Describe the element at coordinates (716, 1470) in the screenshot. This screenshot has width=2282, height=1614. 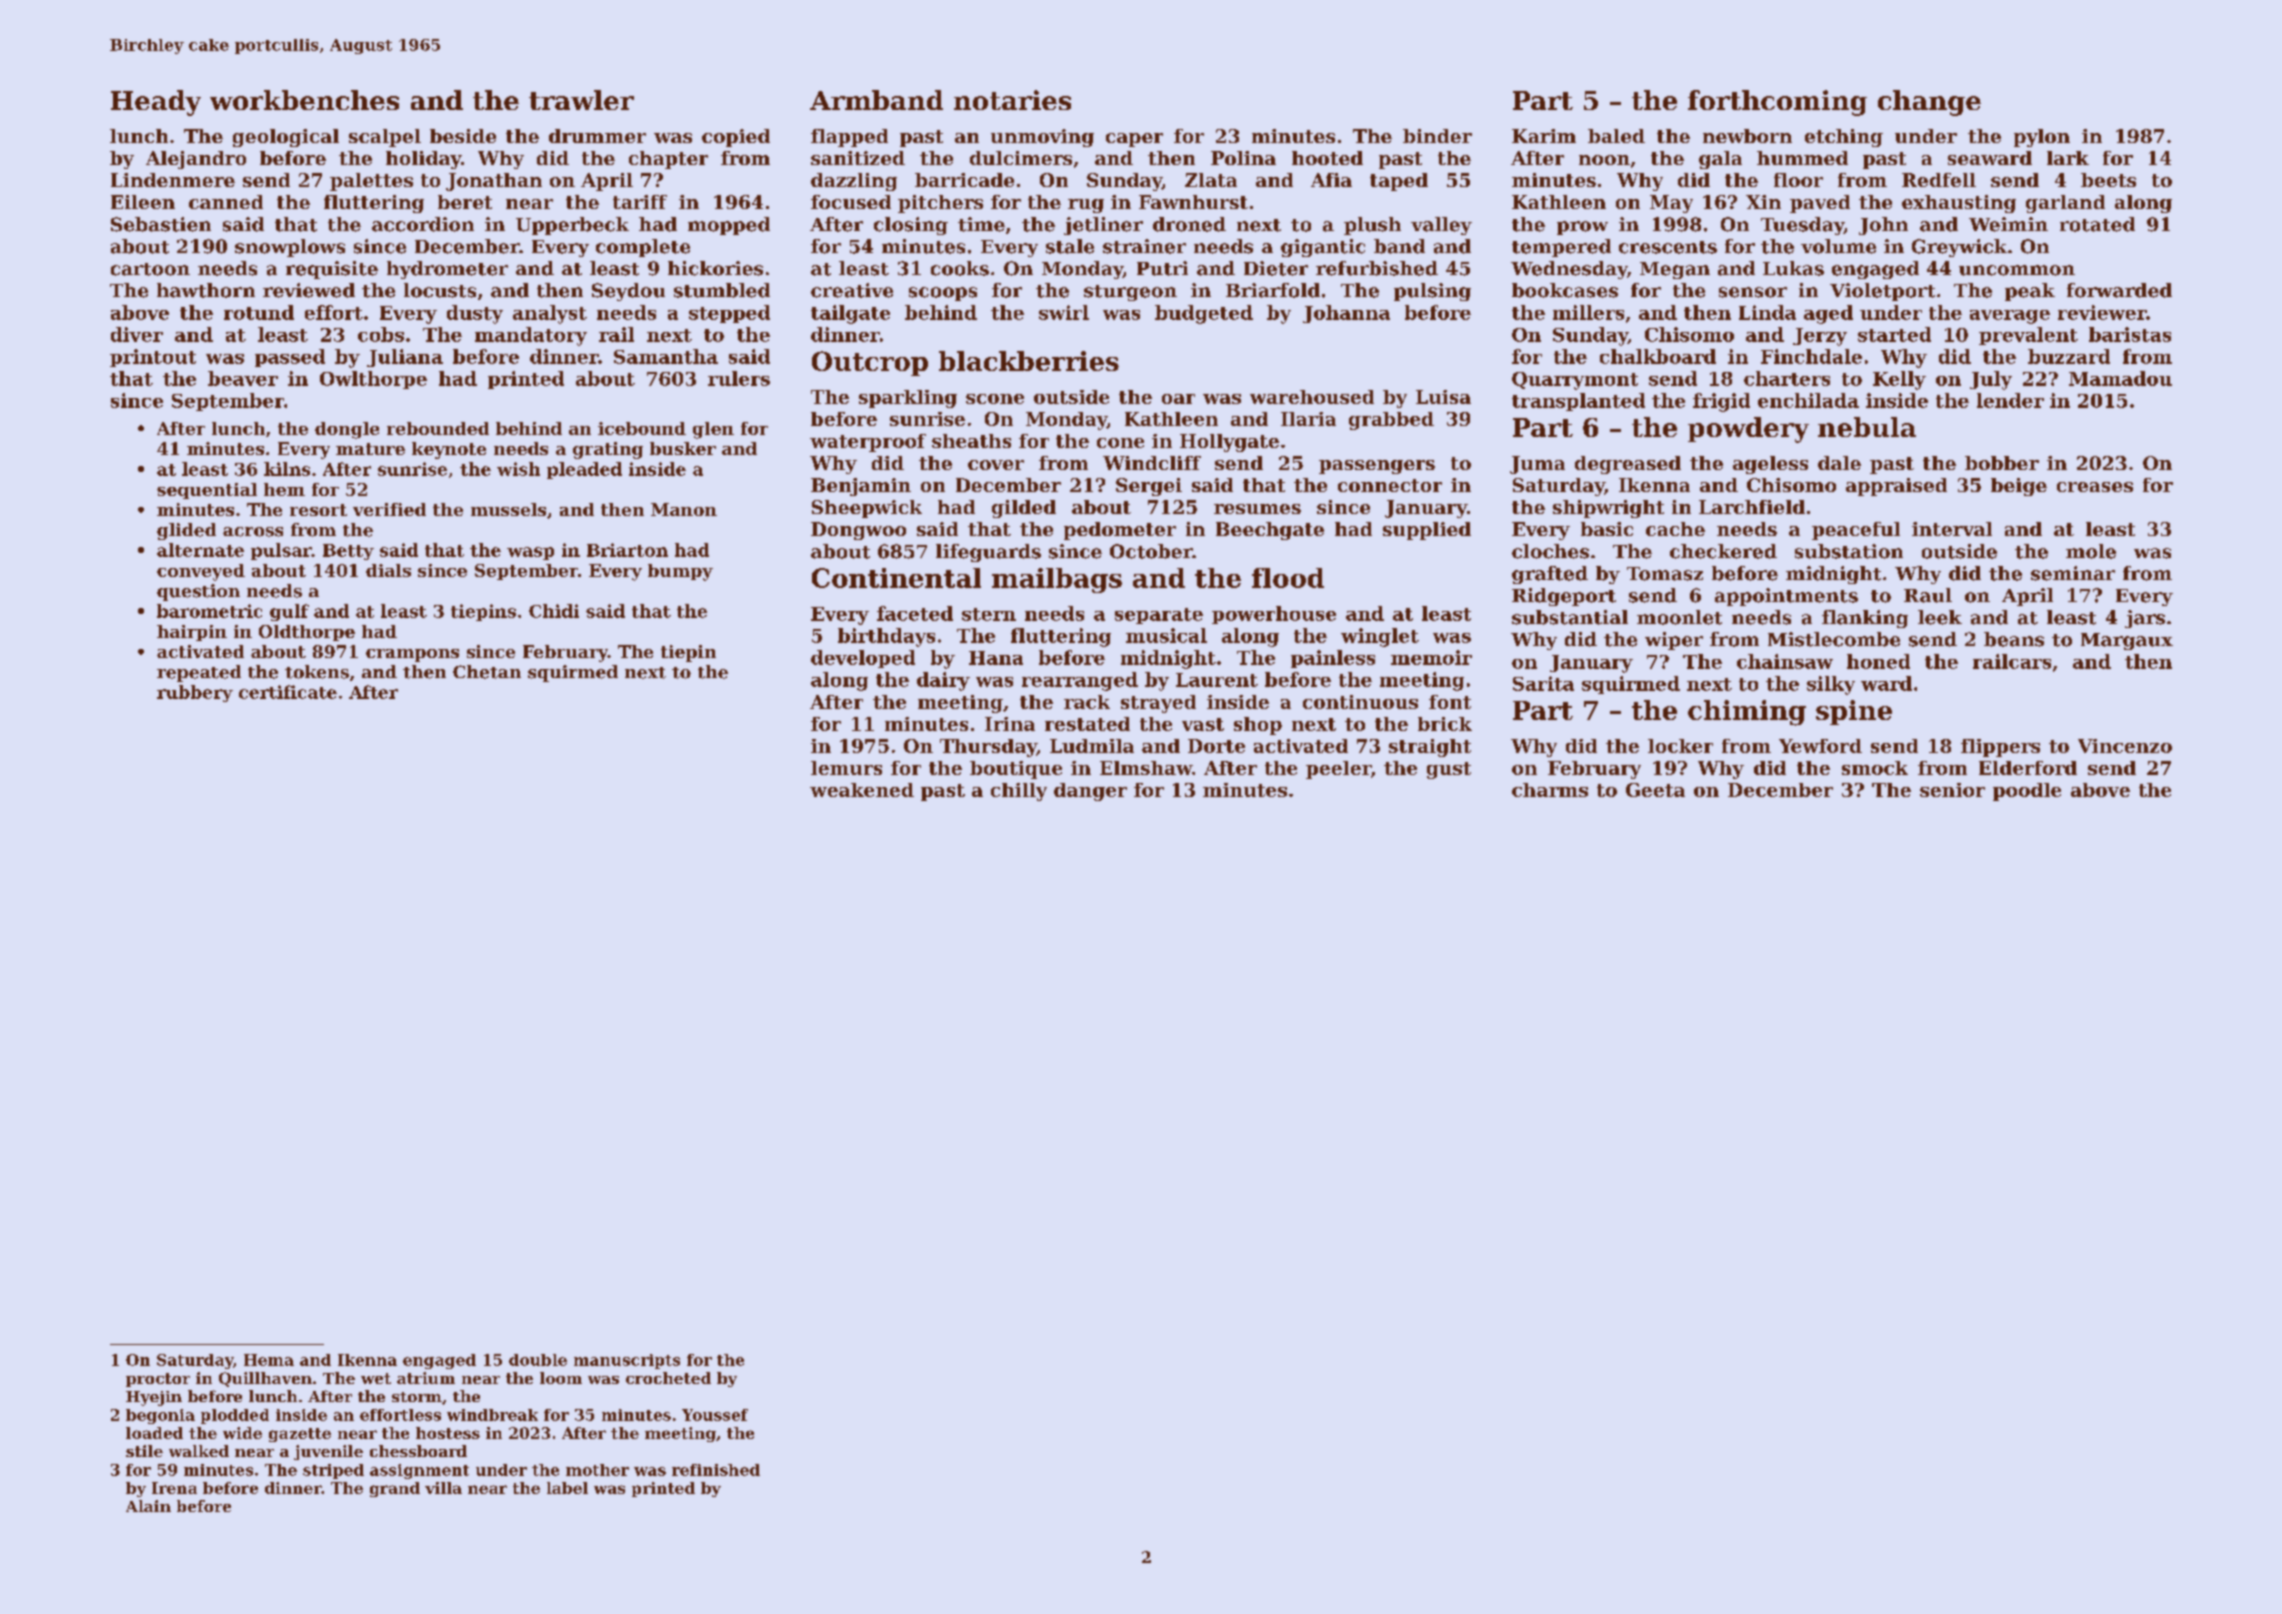
I see `refinished` at that location.
